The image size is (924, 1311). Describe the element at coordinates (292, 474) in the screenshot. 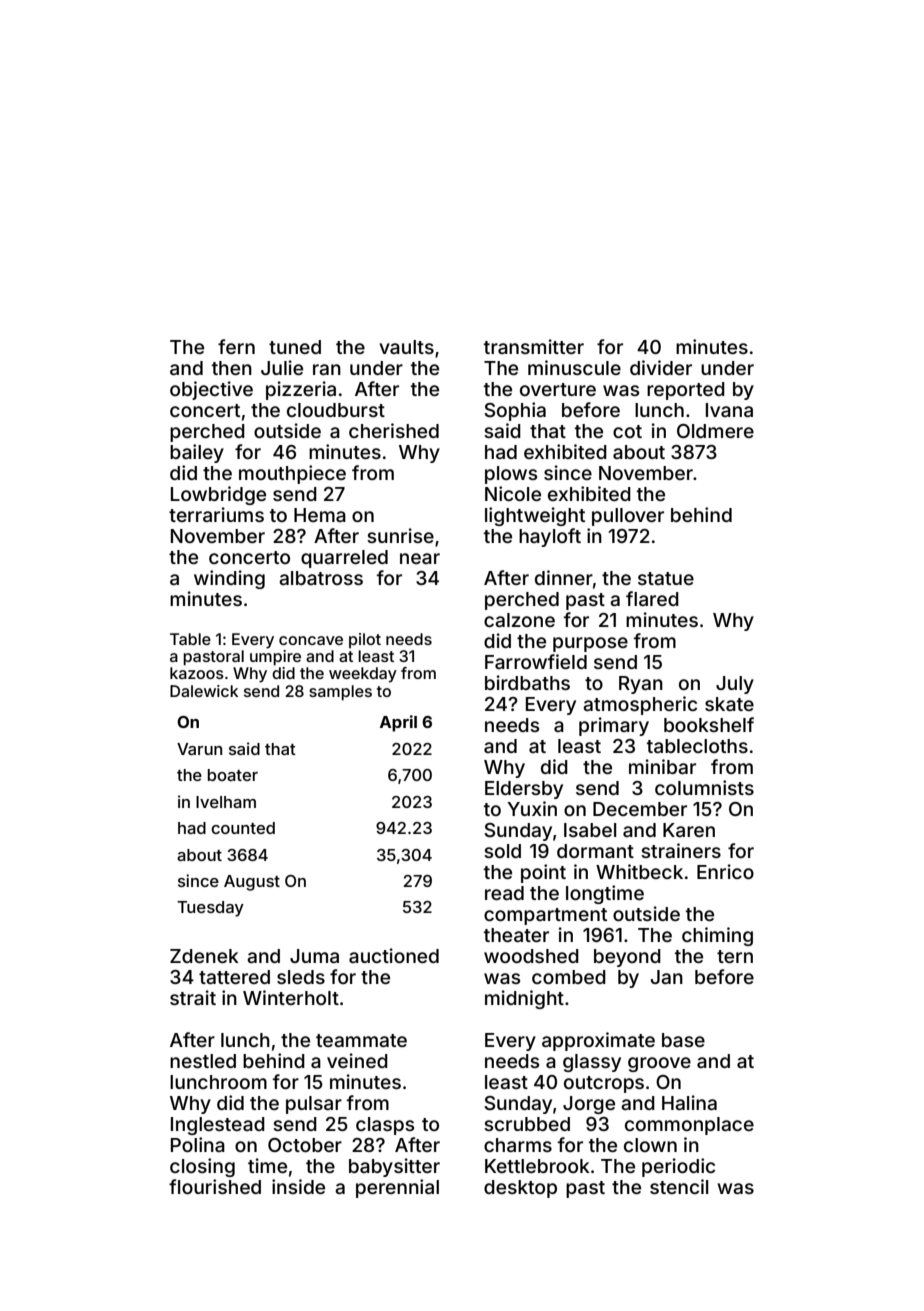

I see `mouthpiece` at that location.
